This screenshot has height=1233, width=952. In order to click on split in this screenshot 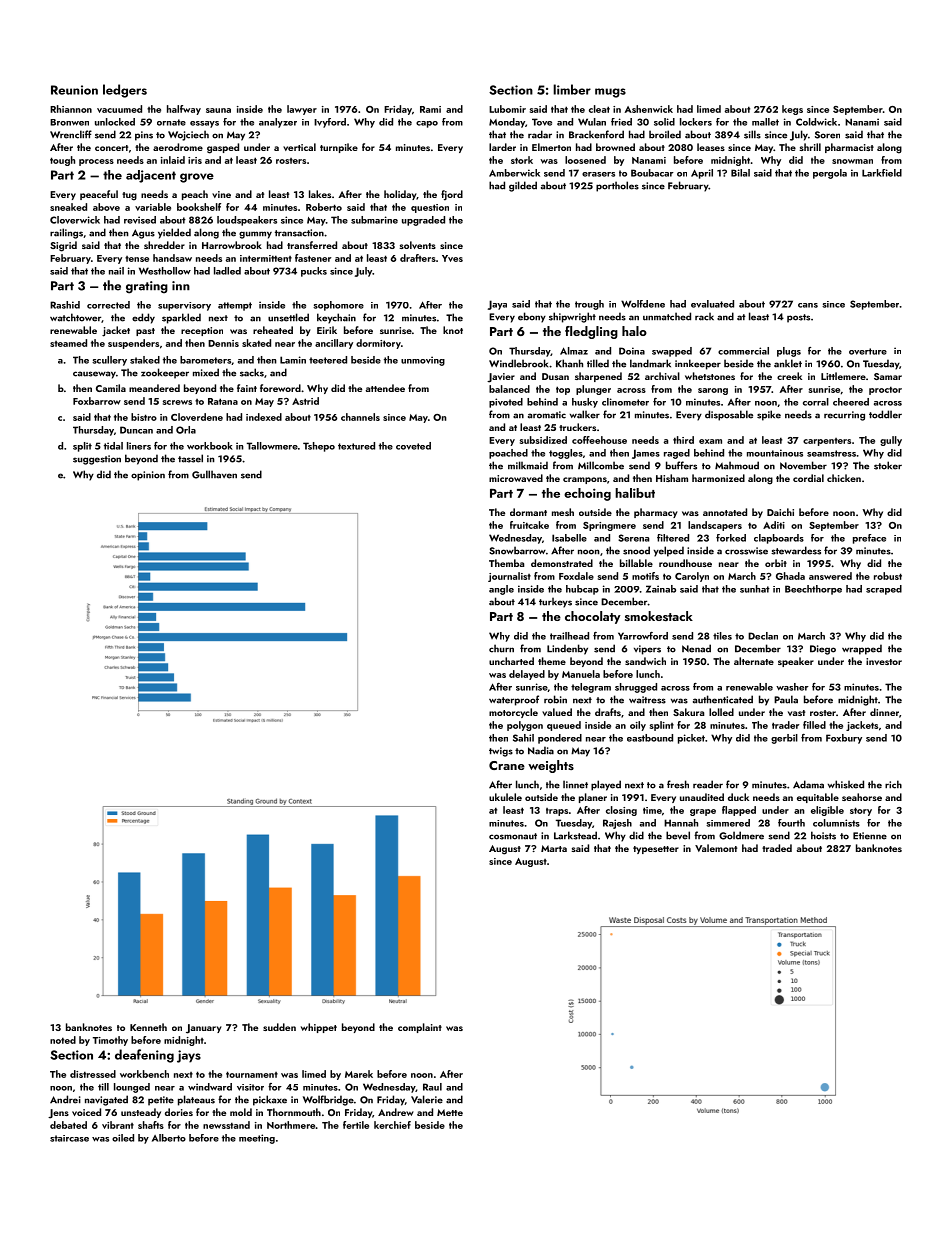, I will do `click(82, 447)`.
